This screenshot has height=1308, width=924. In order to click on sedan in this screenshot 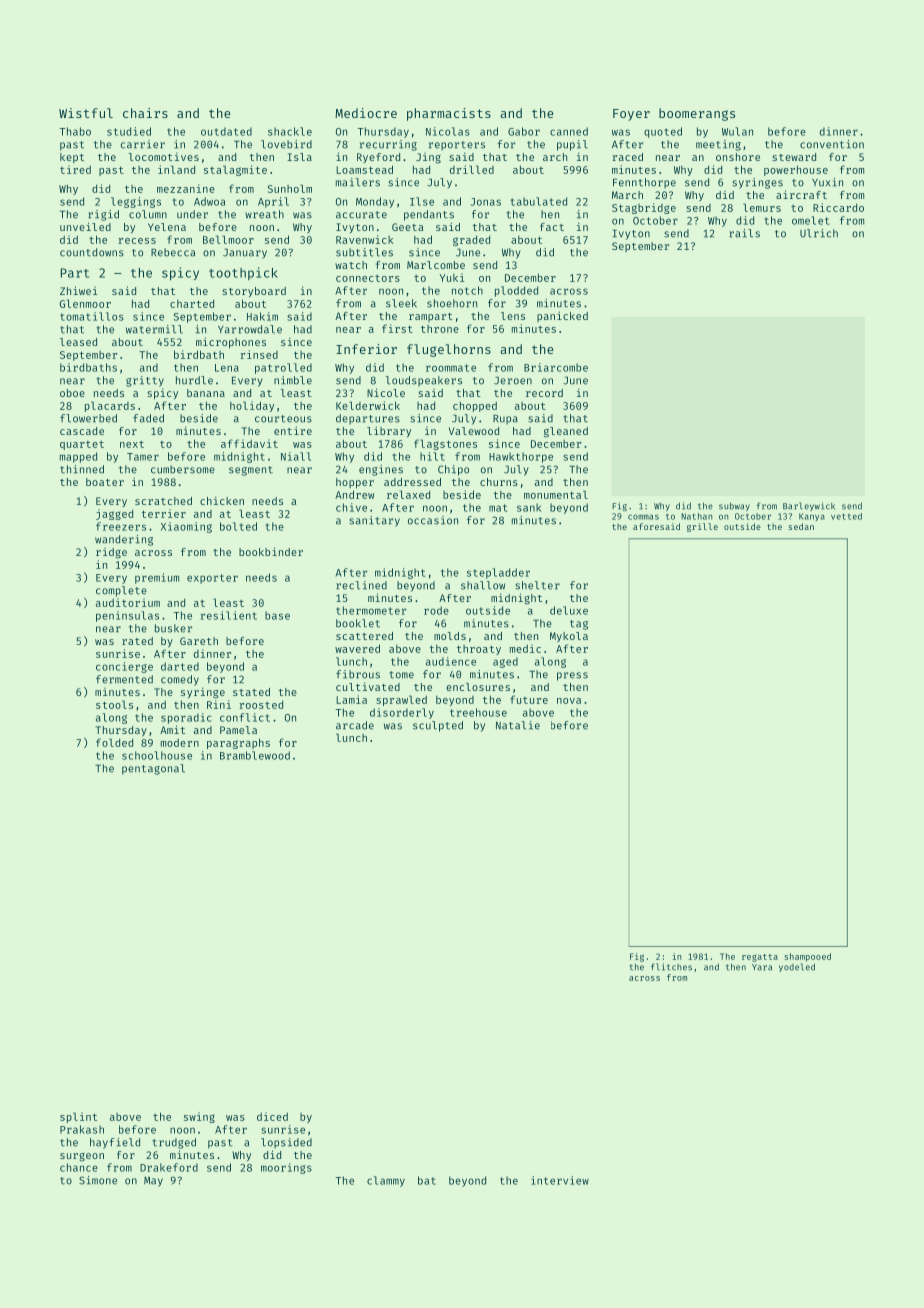, I will do `click(801, 526)`.
